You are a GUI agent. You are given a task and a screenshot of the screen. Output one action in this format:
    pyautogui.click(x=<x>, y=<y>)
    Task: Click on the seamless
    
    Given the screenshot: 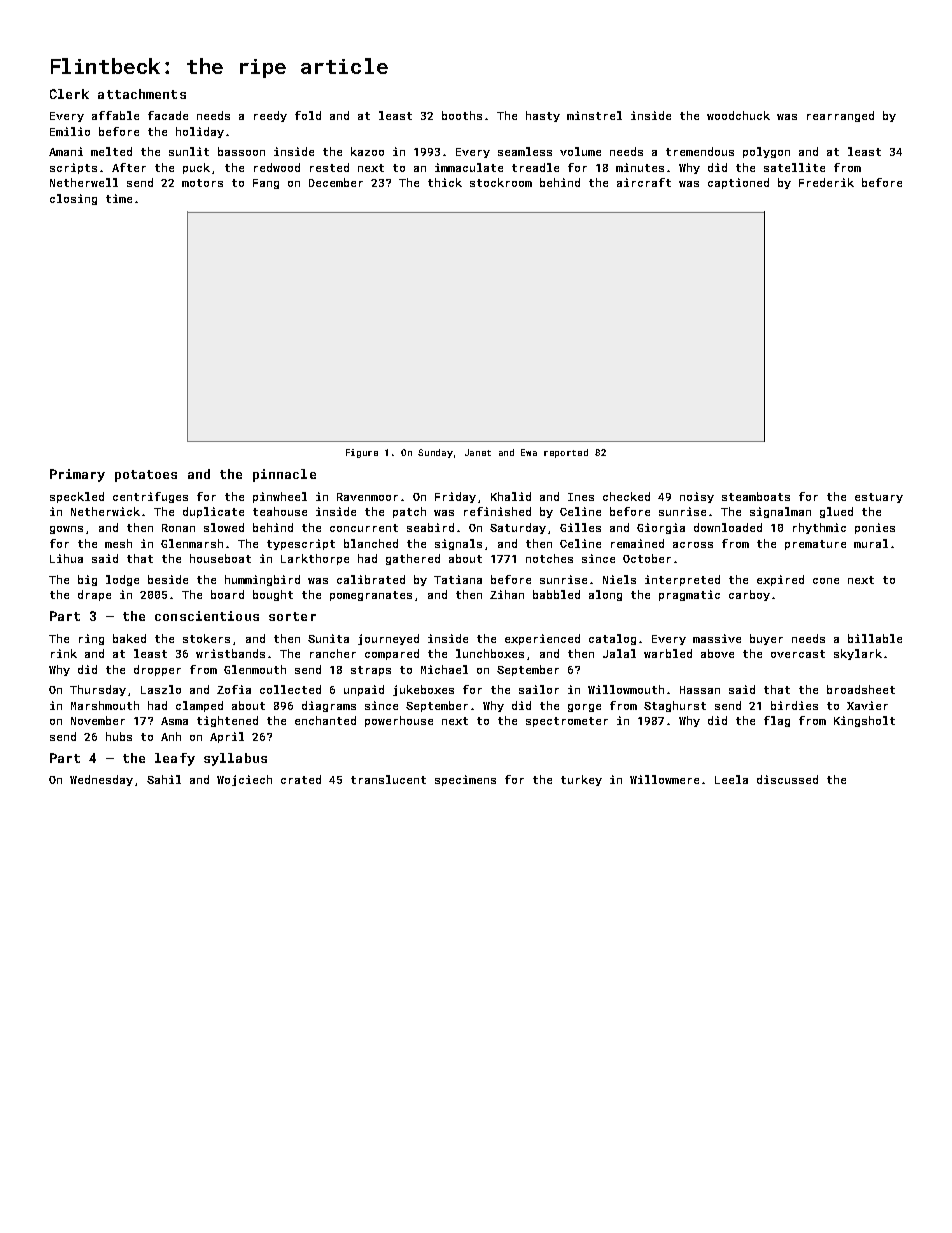 What is the action you would take?
    pyautogui.click(x=525, y=151)
